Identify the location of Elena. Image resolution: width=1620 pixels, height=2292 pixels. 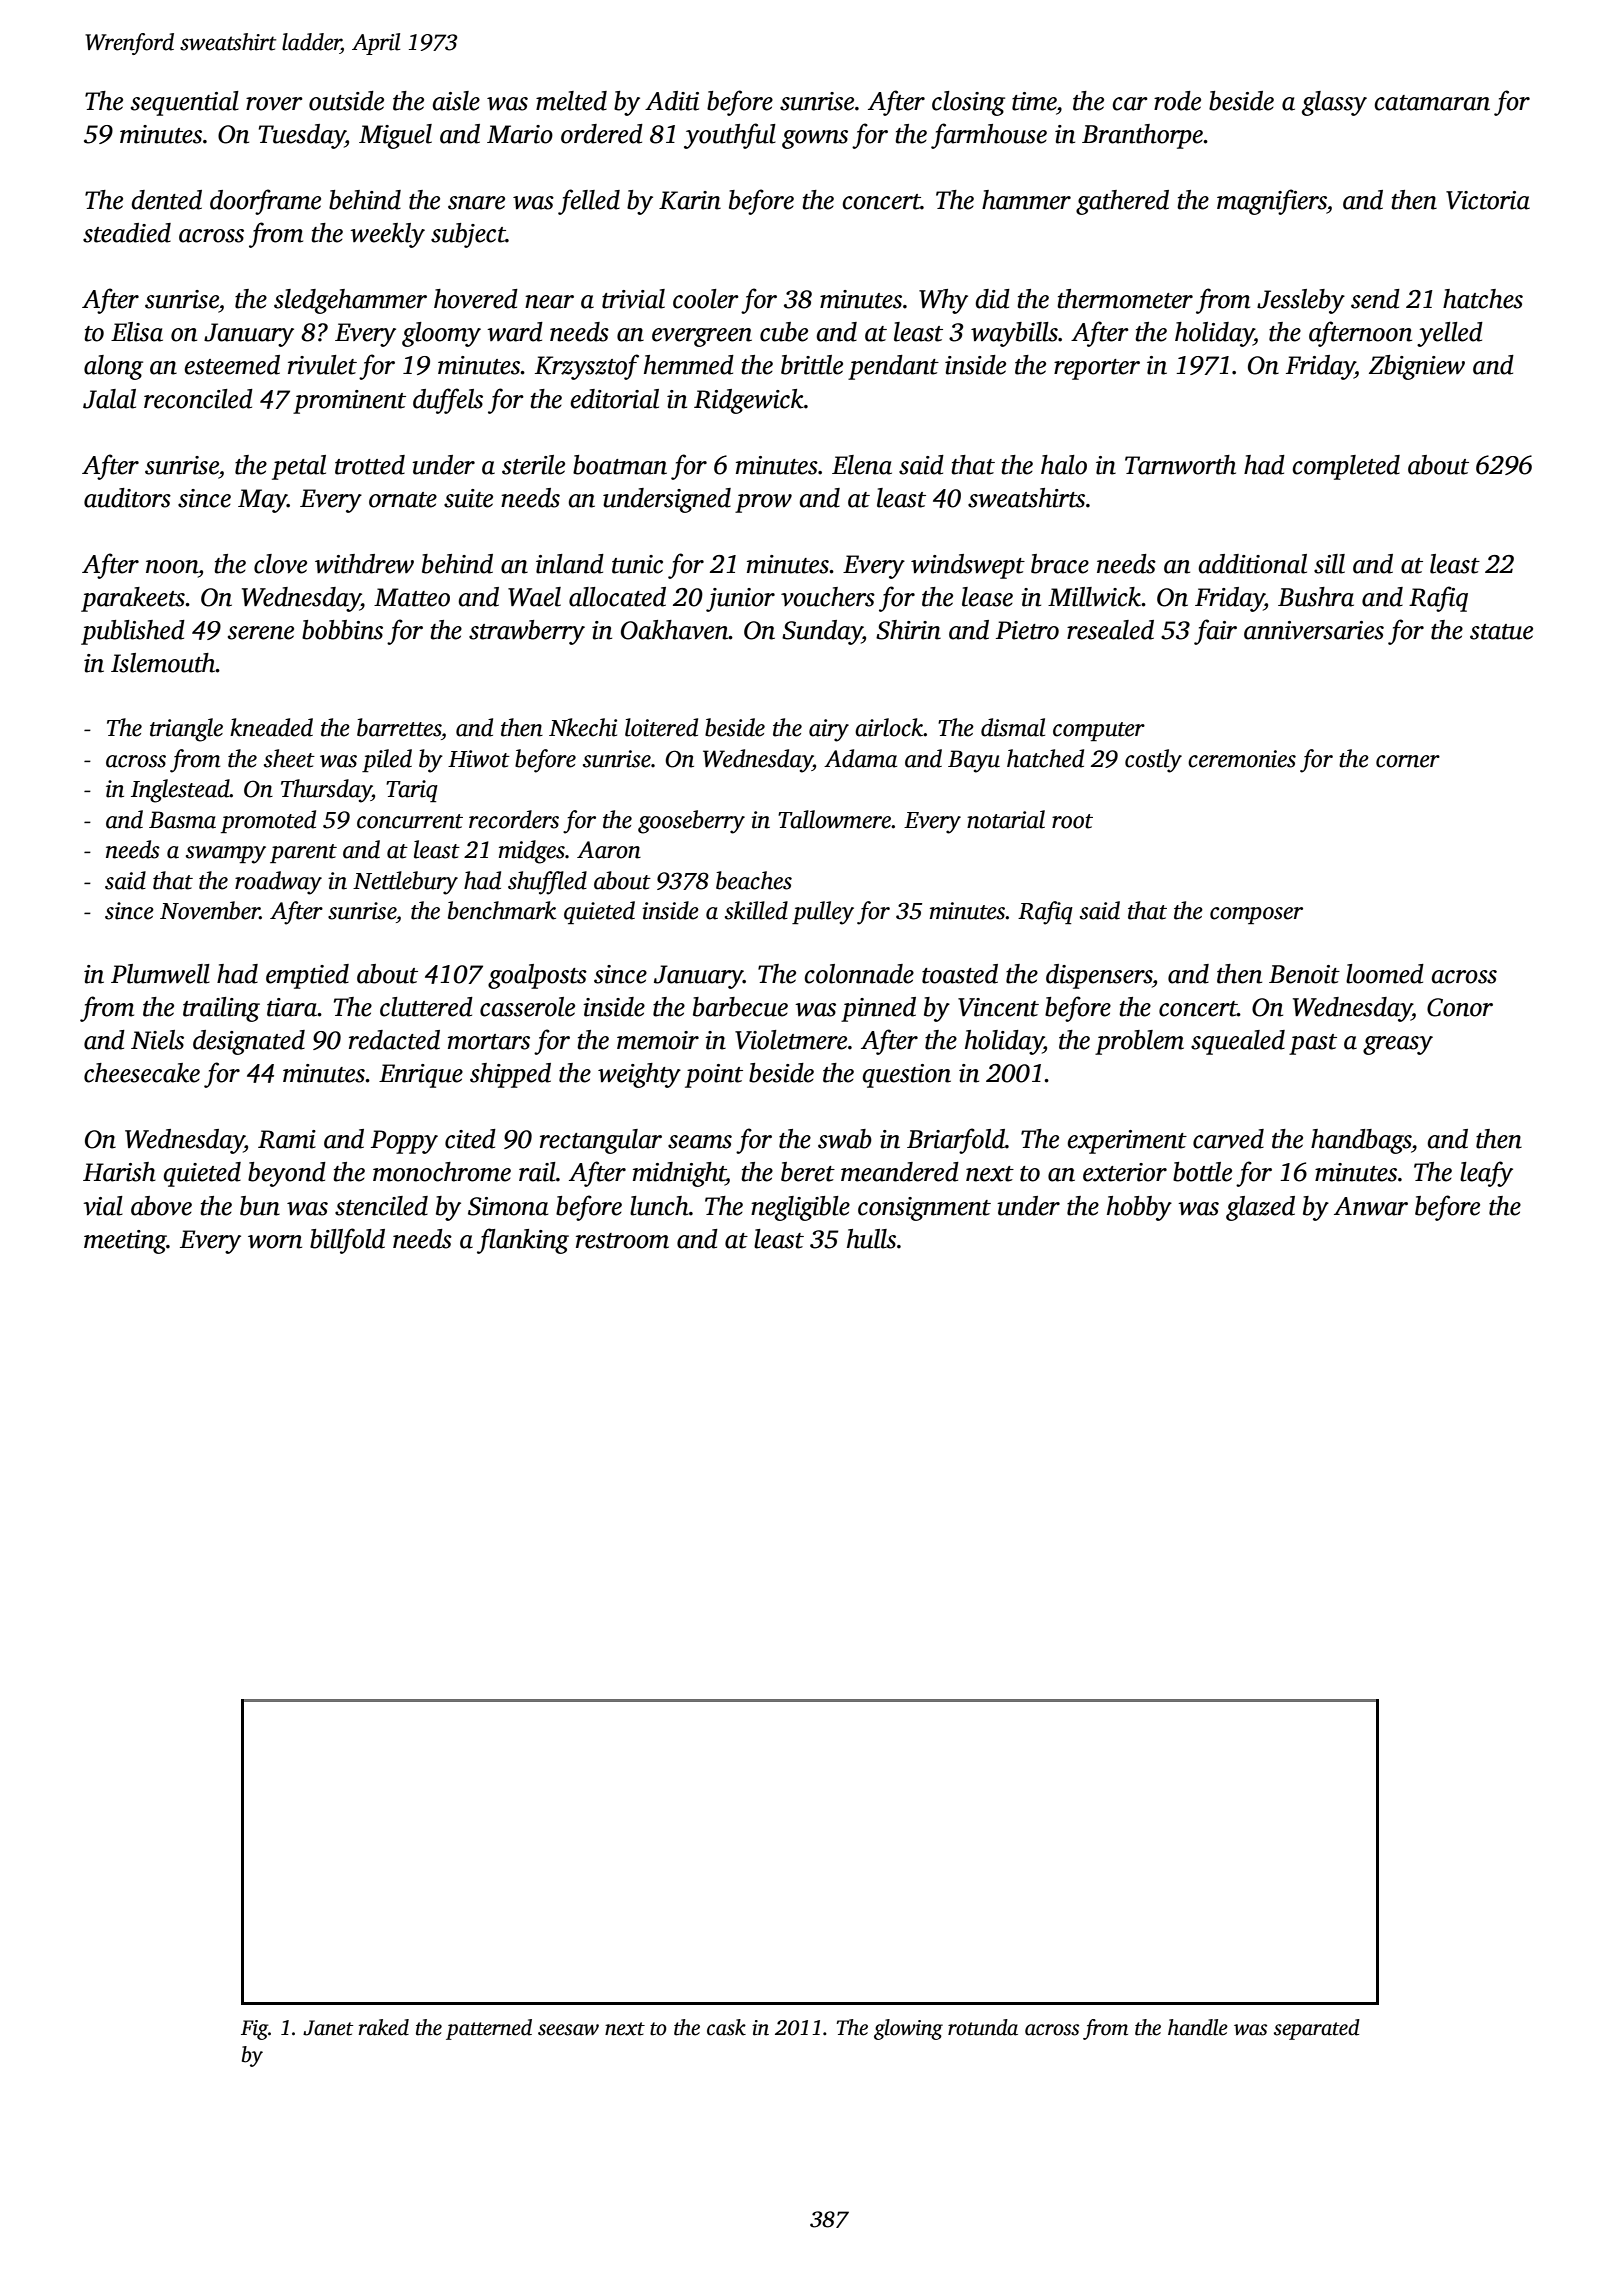
(862, 465).
